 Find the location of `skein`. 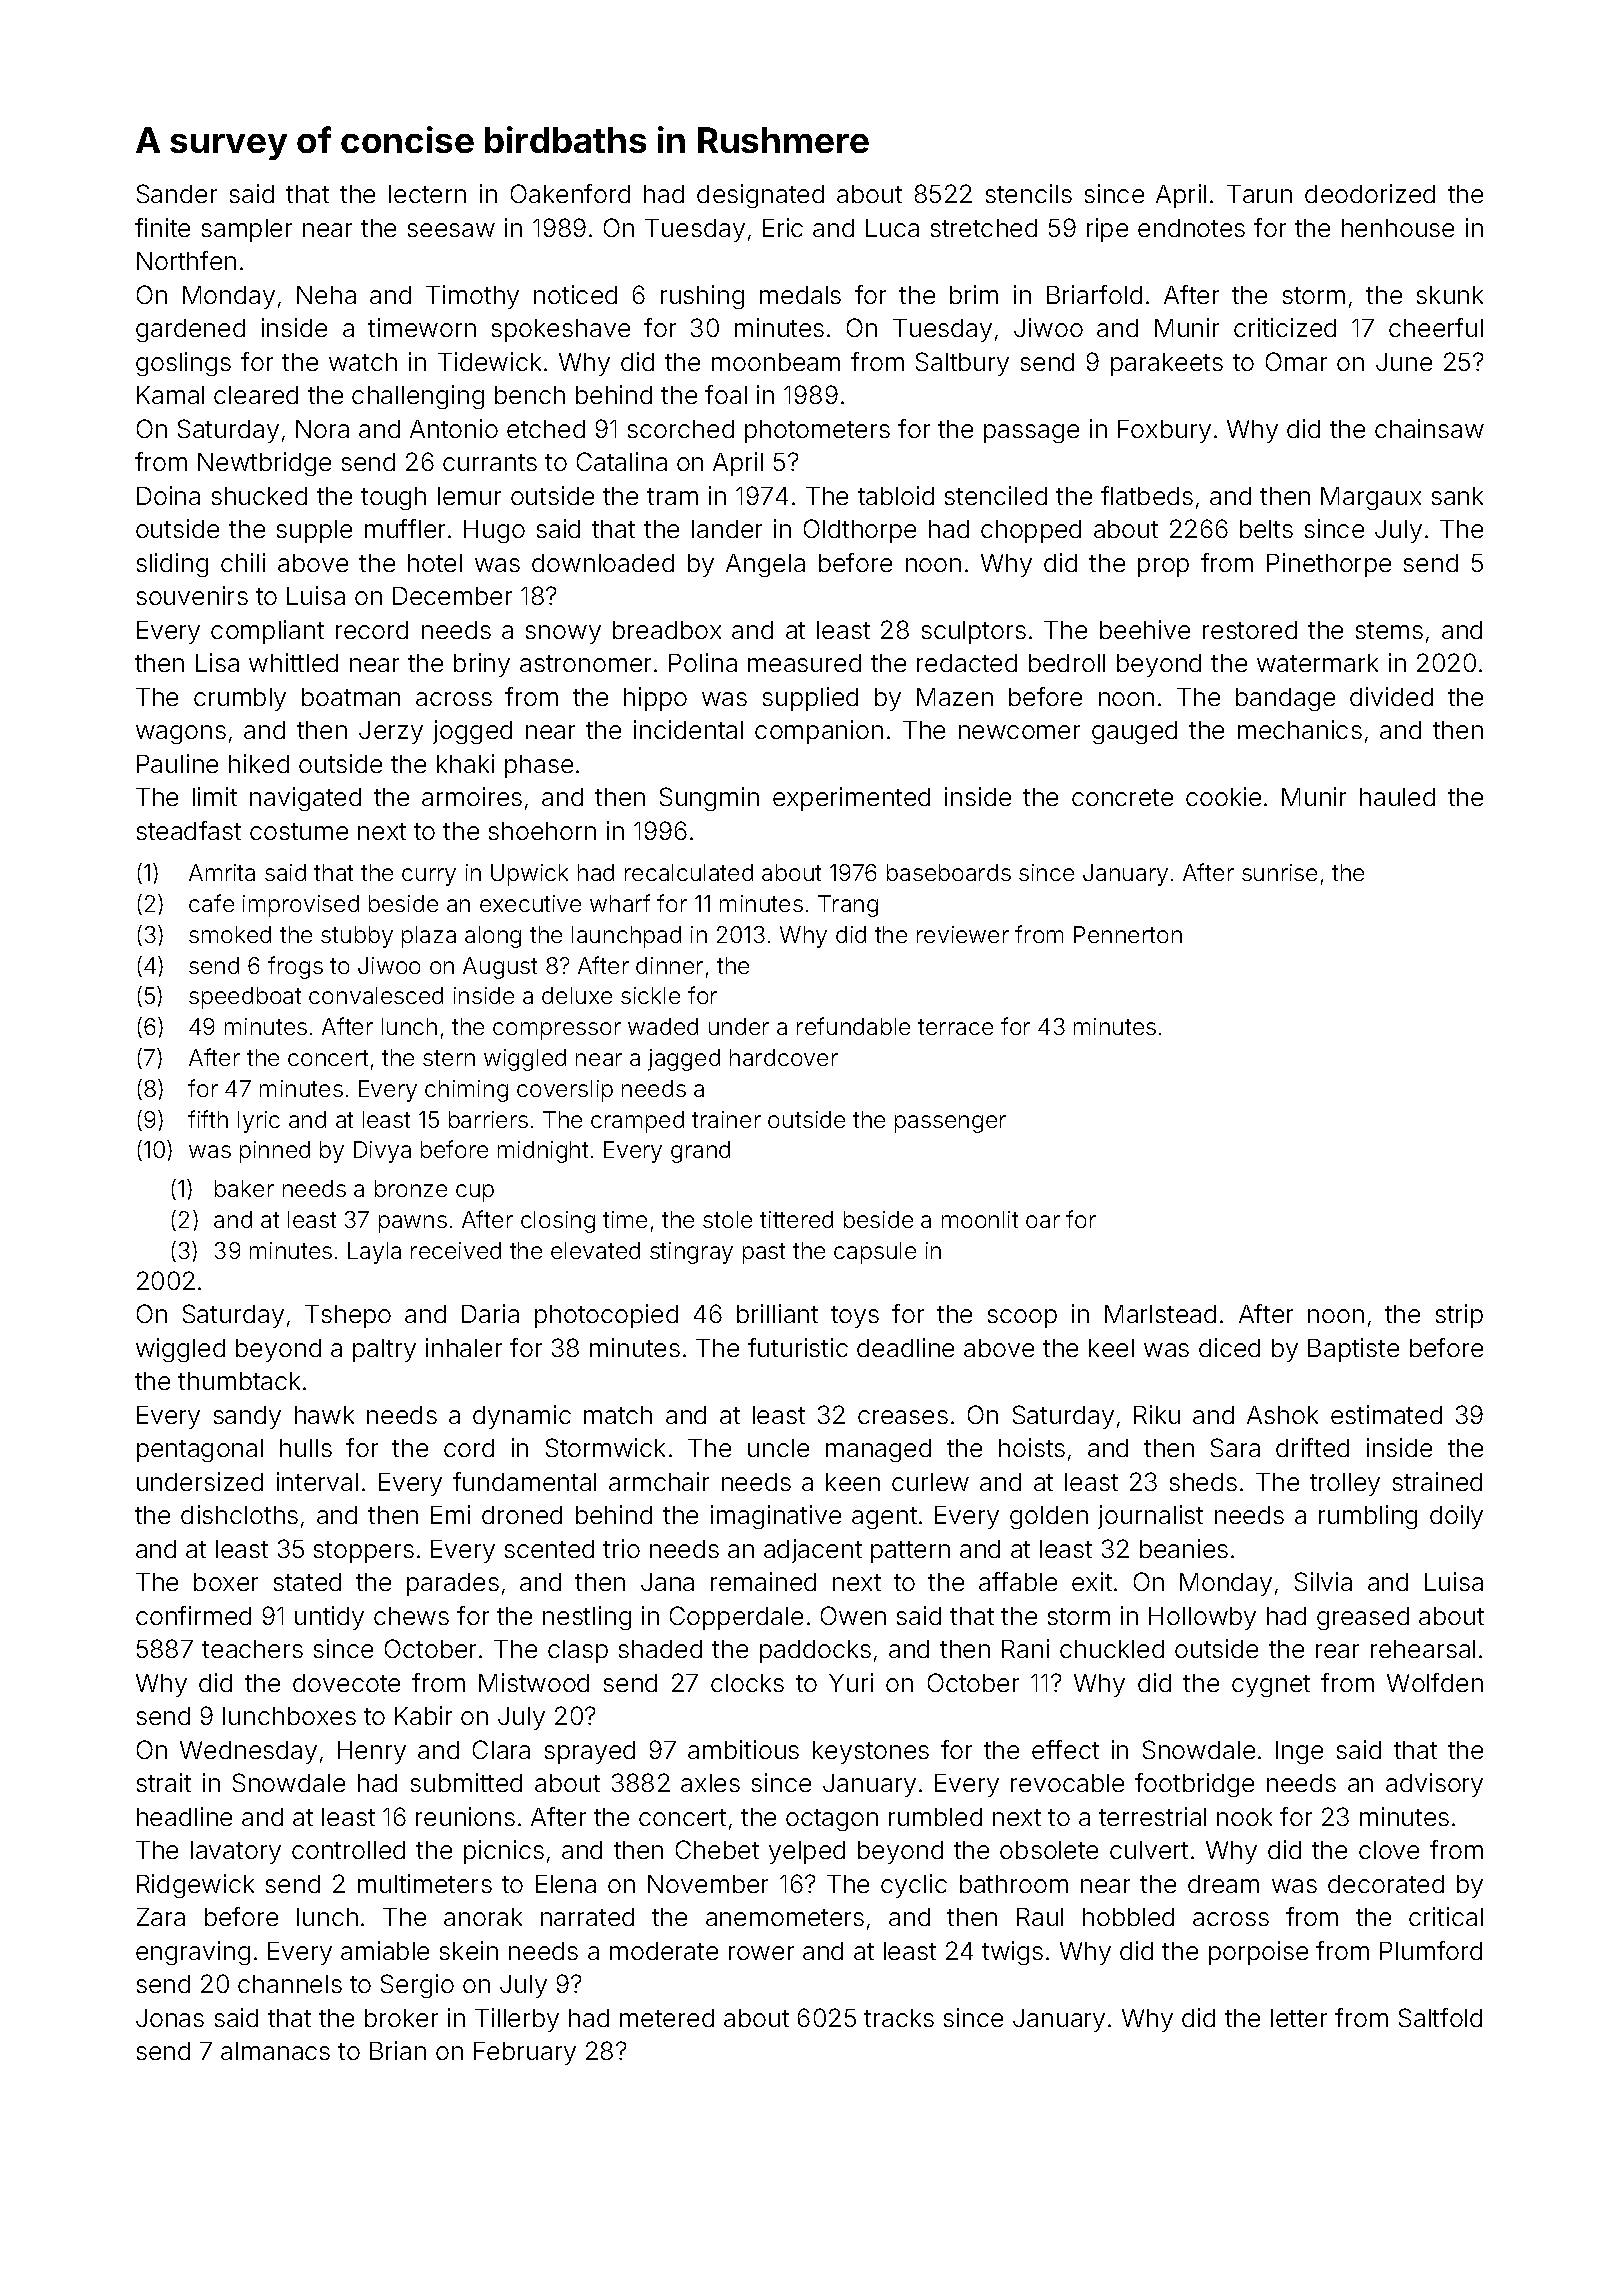

skein is located at coordinates (469, 1950).
